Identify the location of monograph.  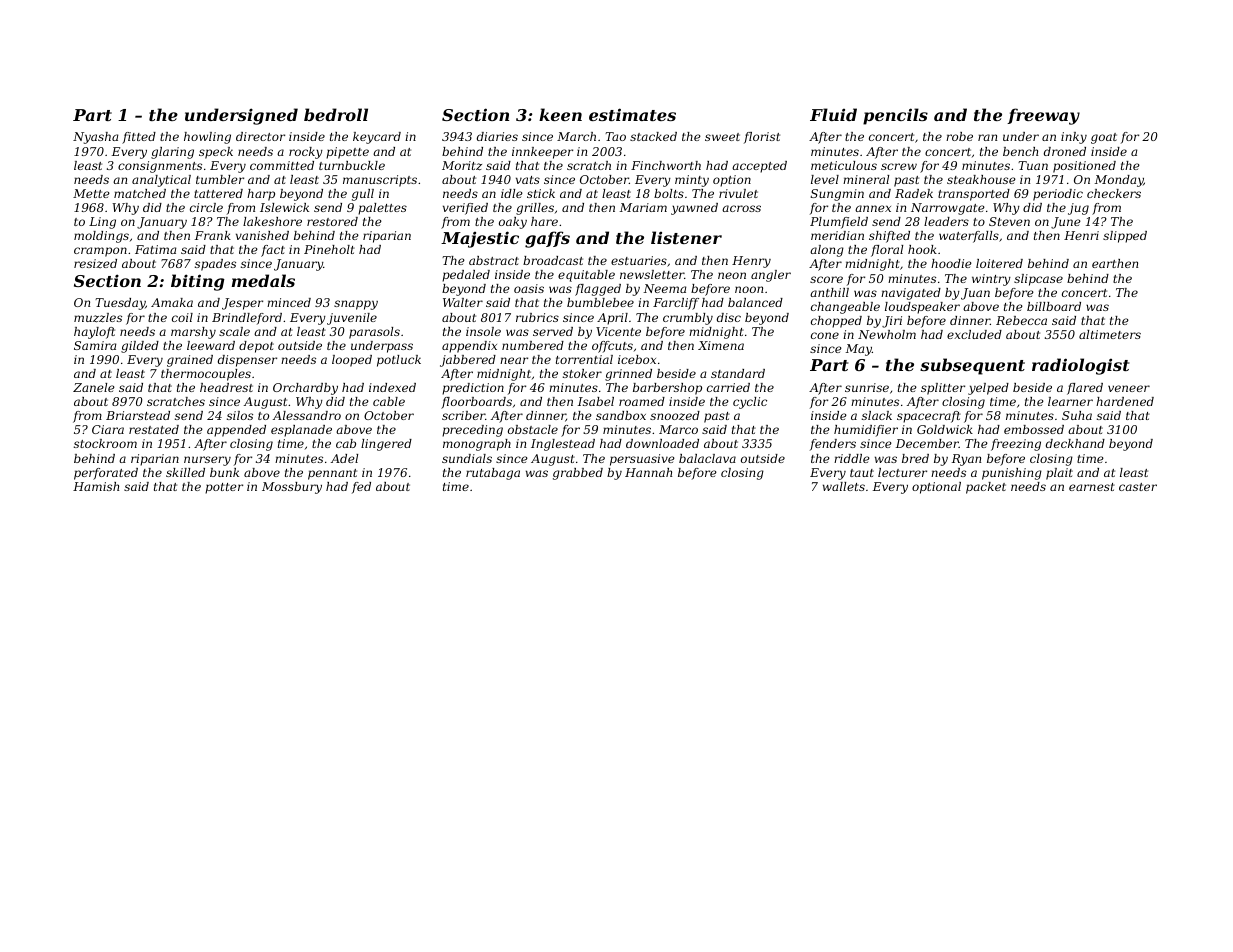
(477, 445).
